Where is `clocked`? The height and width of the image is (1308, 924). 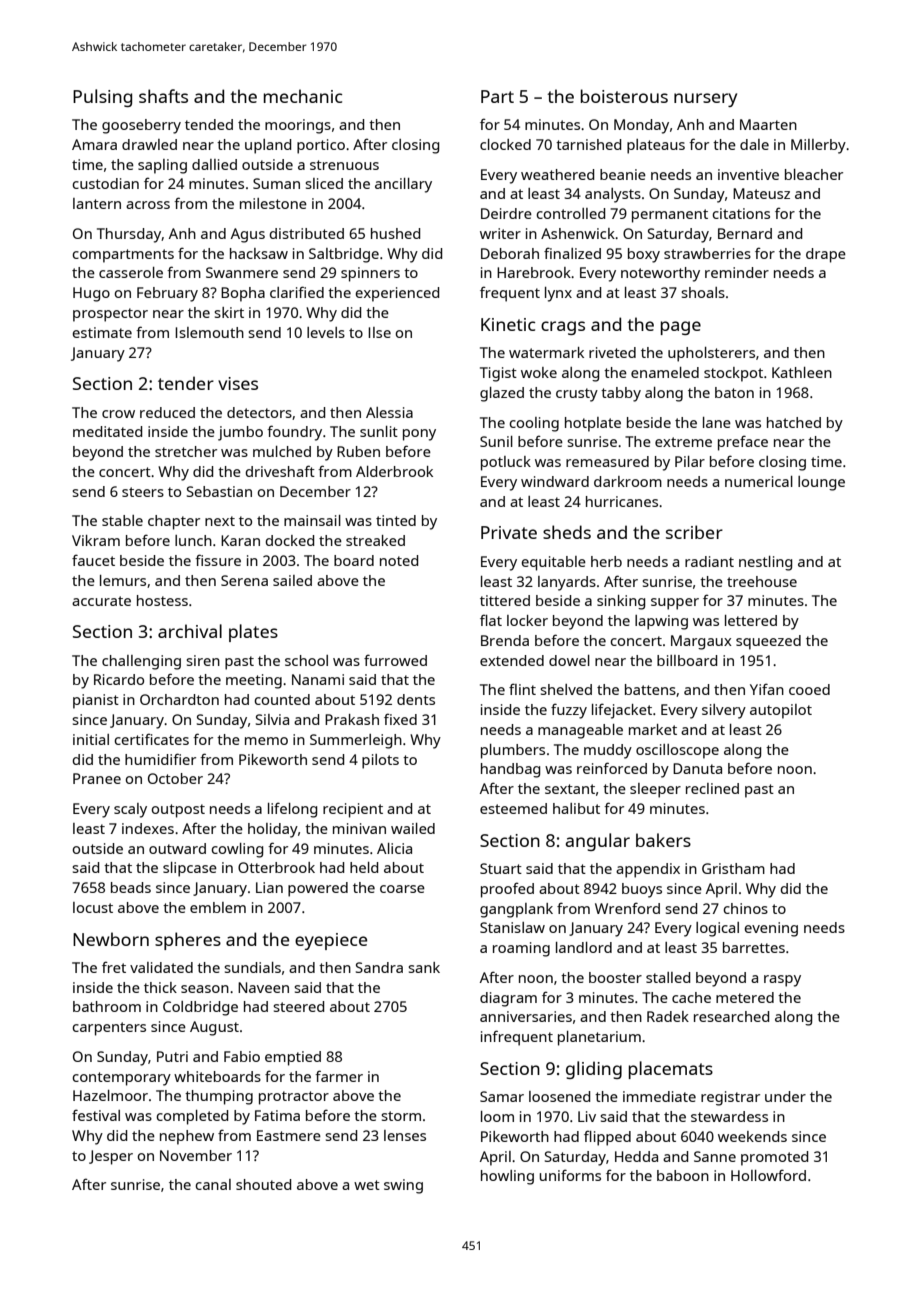
clocked is located at coordinates (505, 144).
